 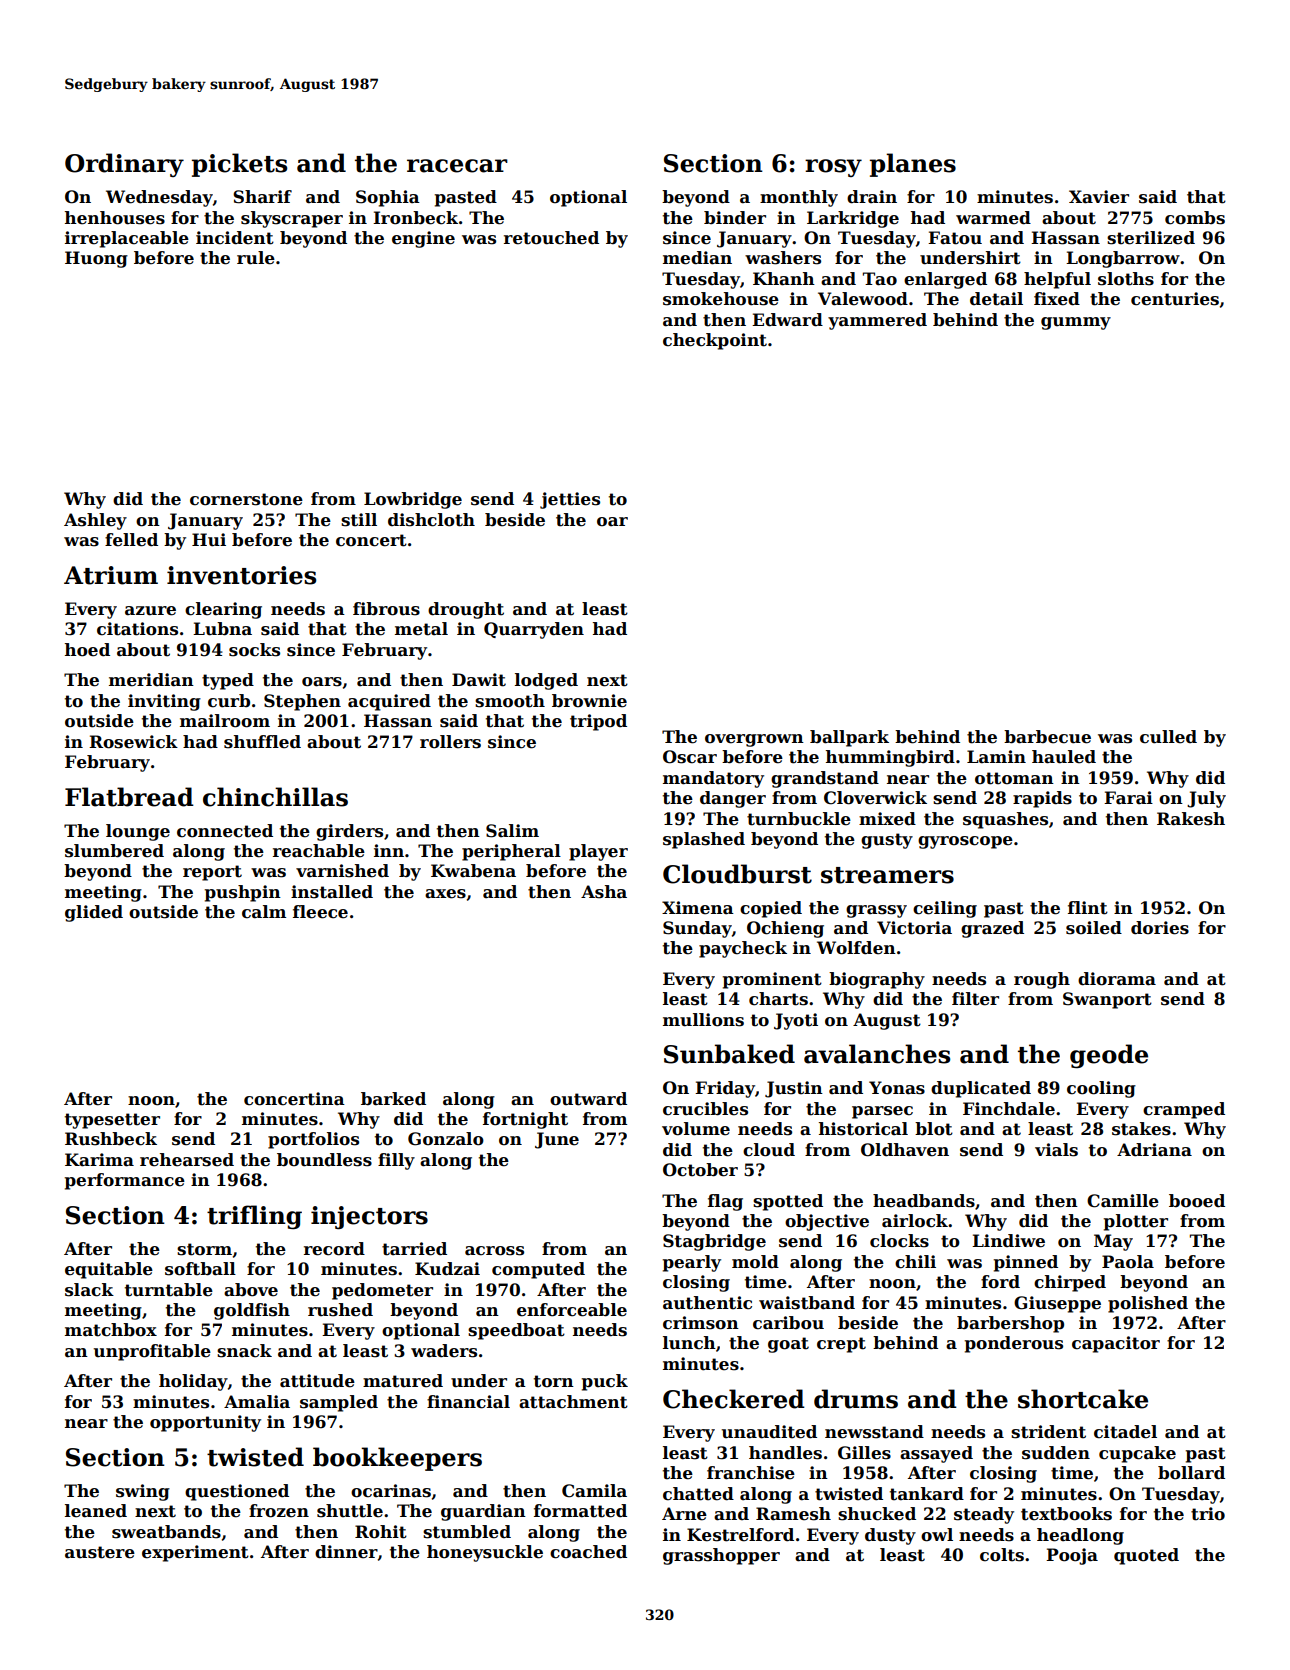 I want to click on brownie, so click(x=589, y=701).
